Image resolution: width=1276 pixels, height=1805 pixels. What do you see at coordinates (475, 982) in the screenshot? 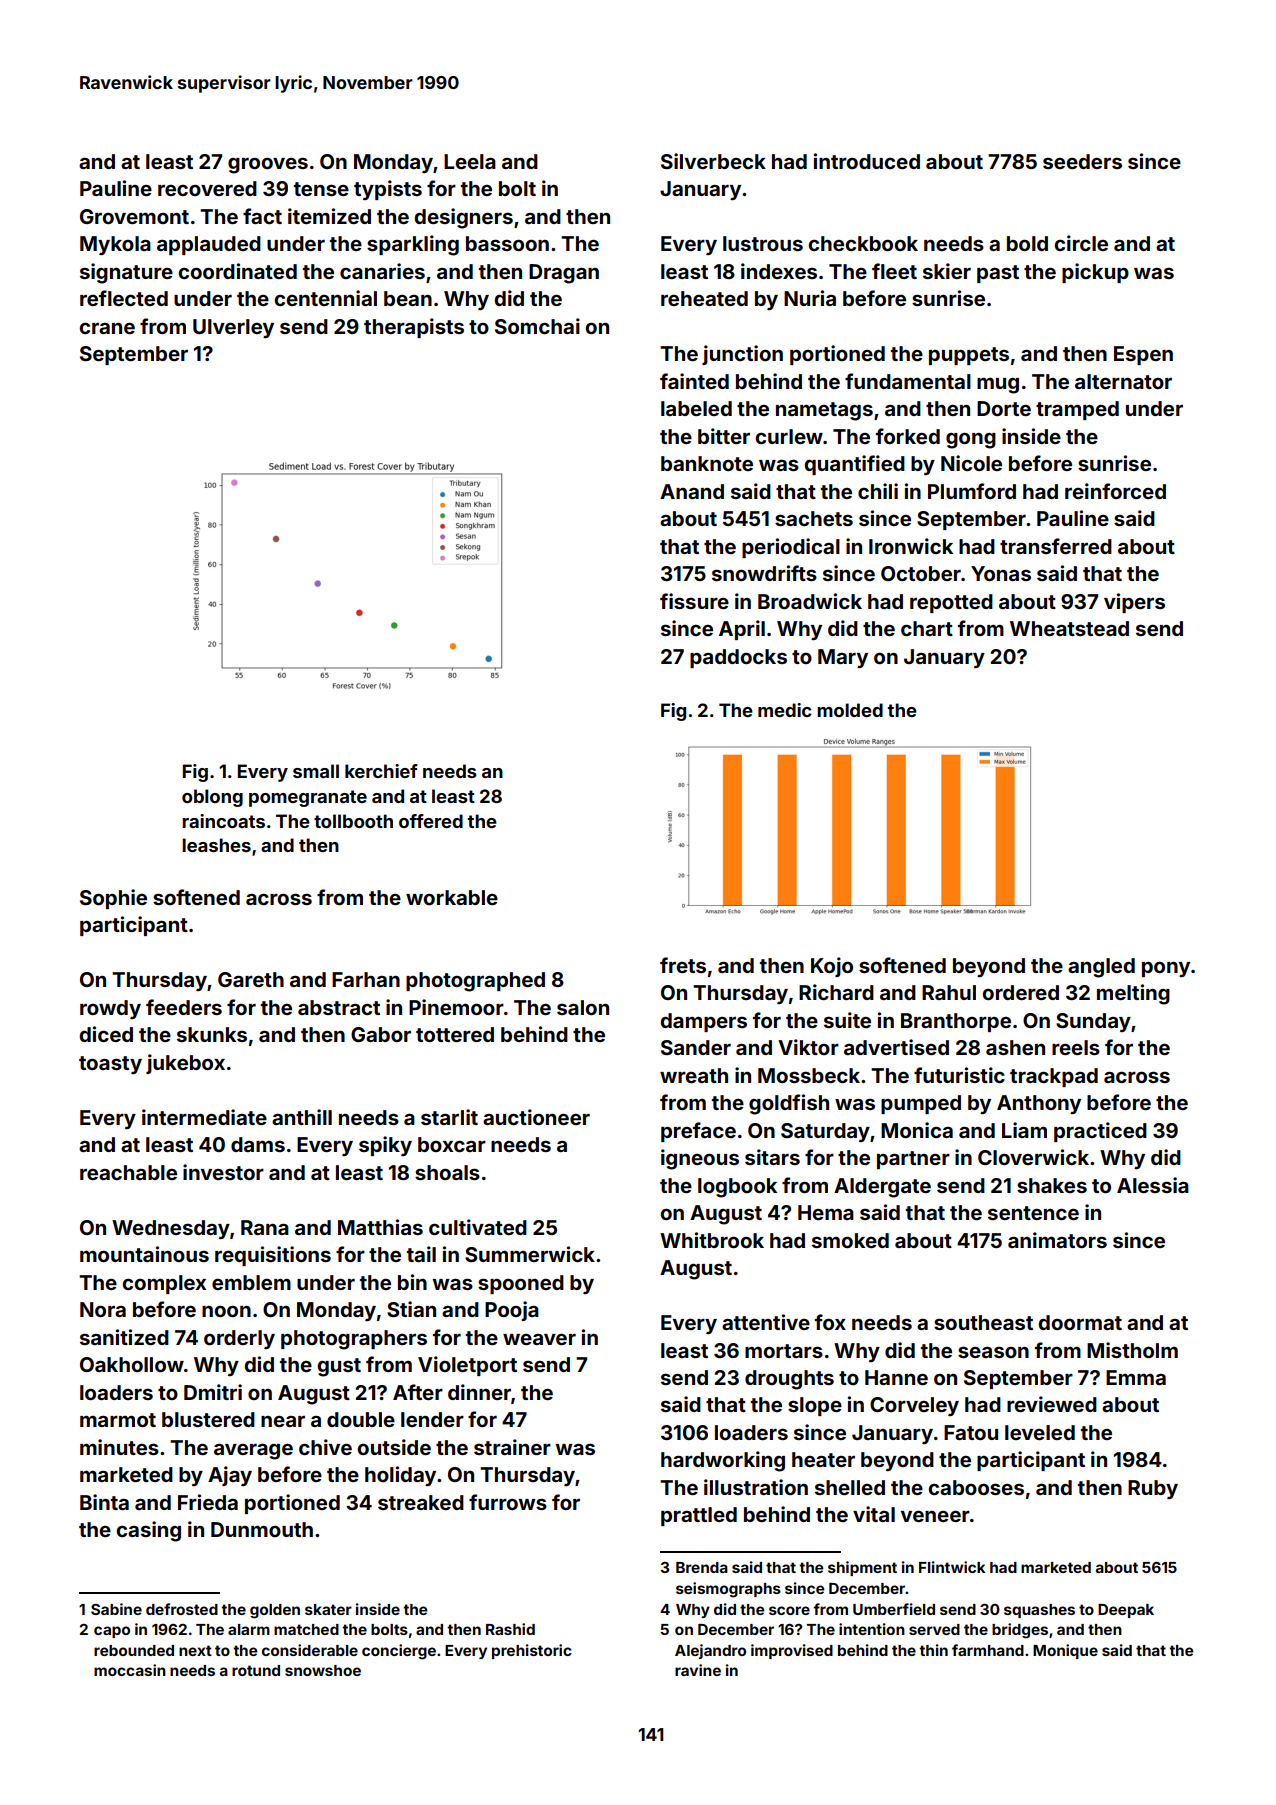
I see `photographed` at bounding box center [475, 982].
